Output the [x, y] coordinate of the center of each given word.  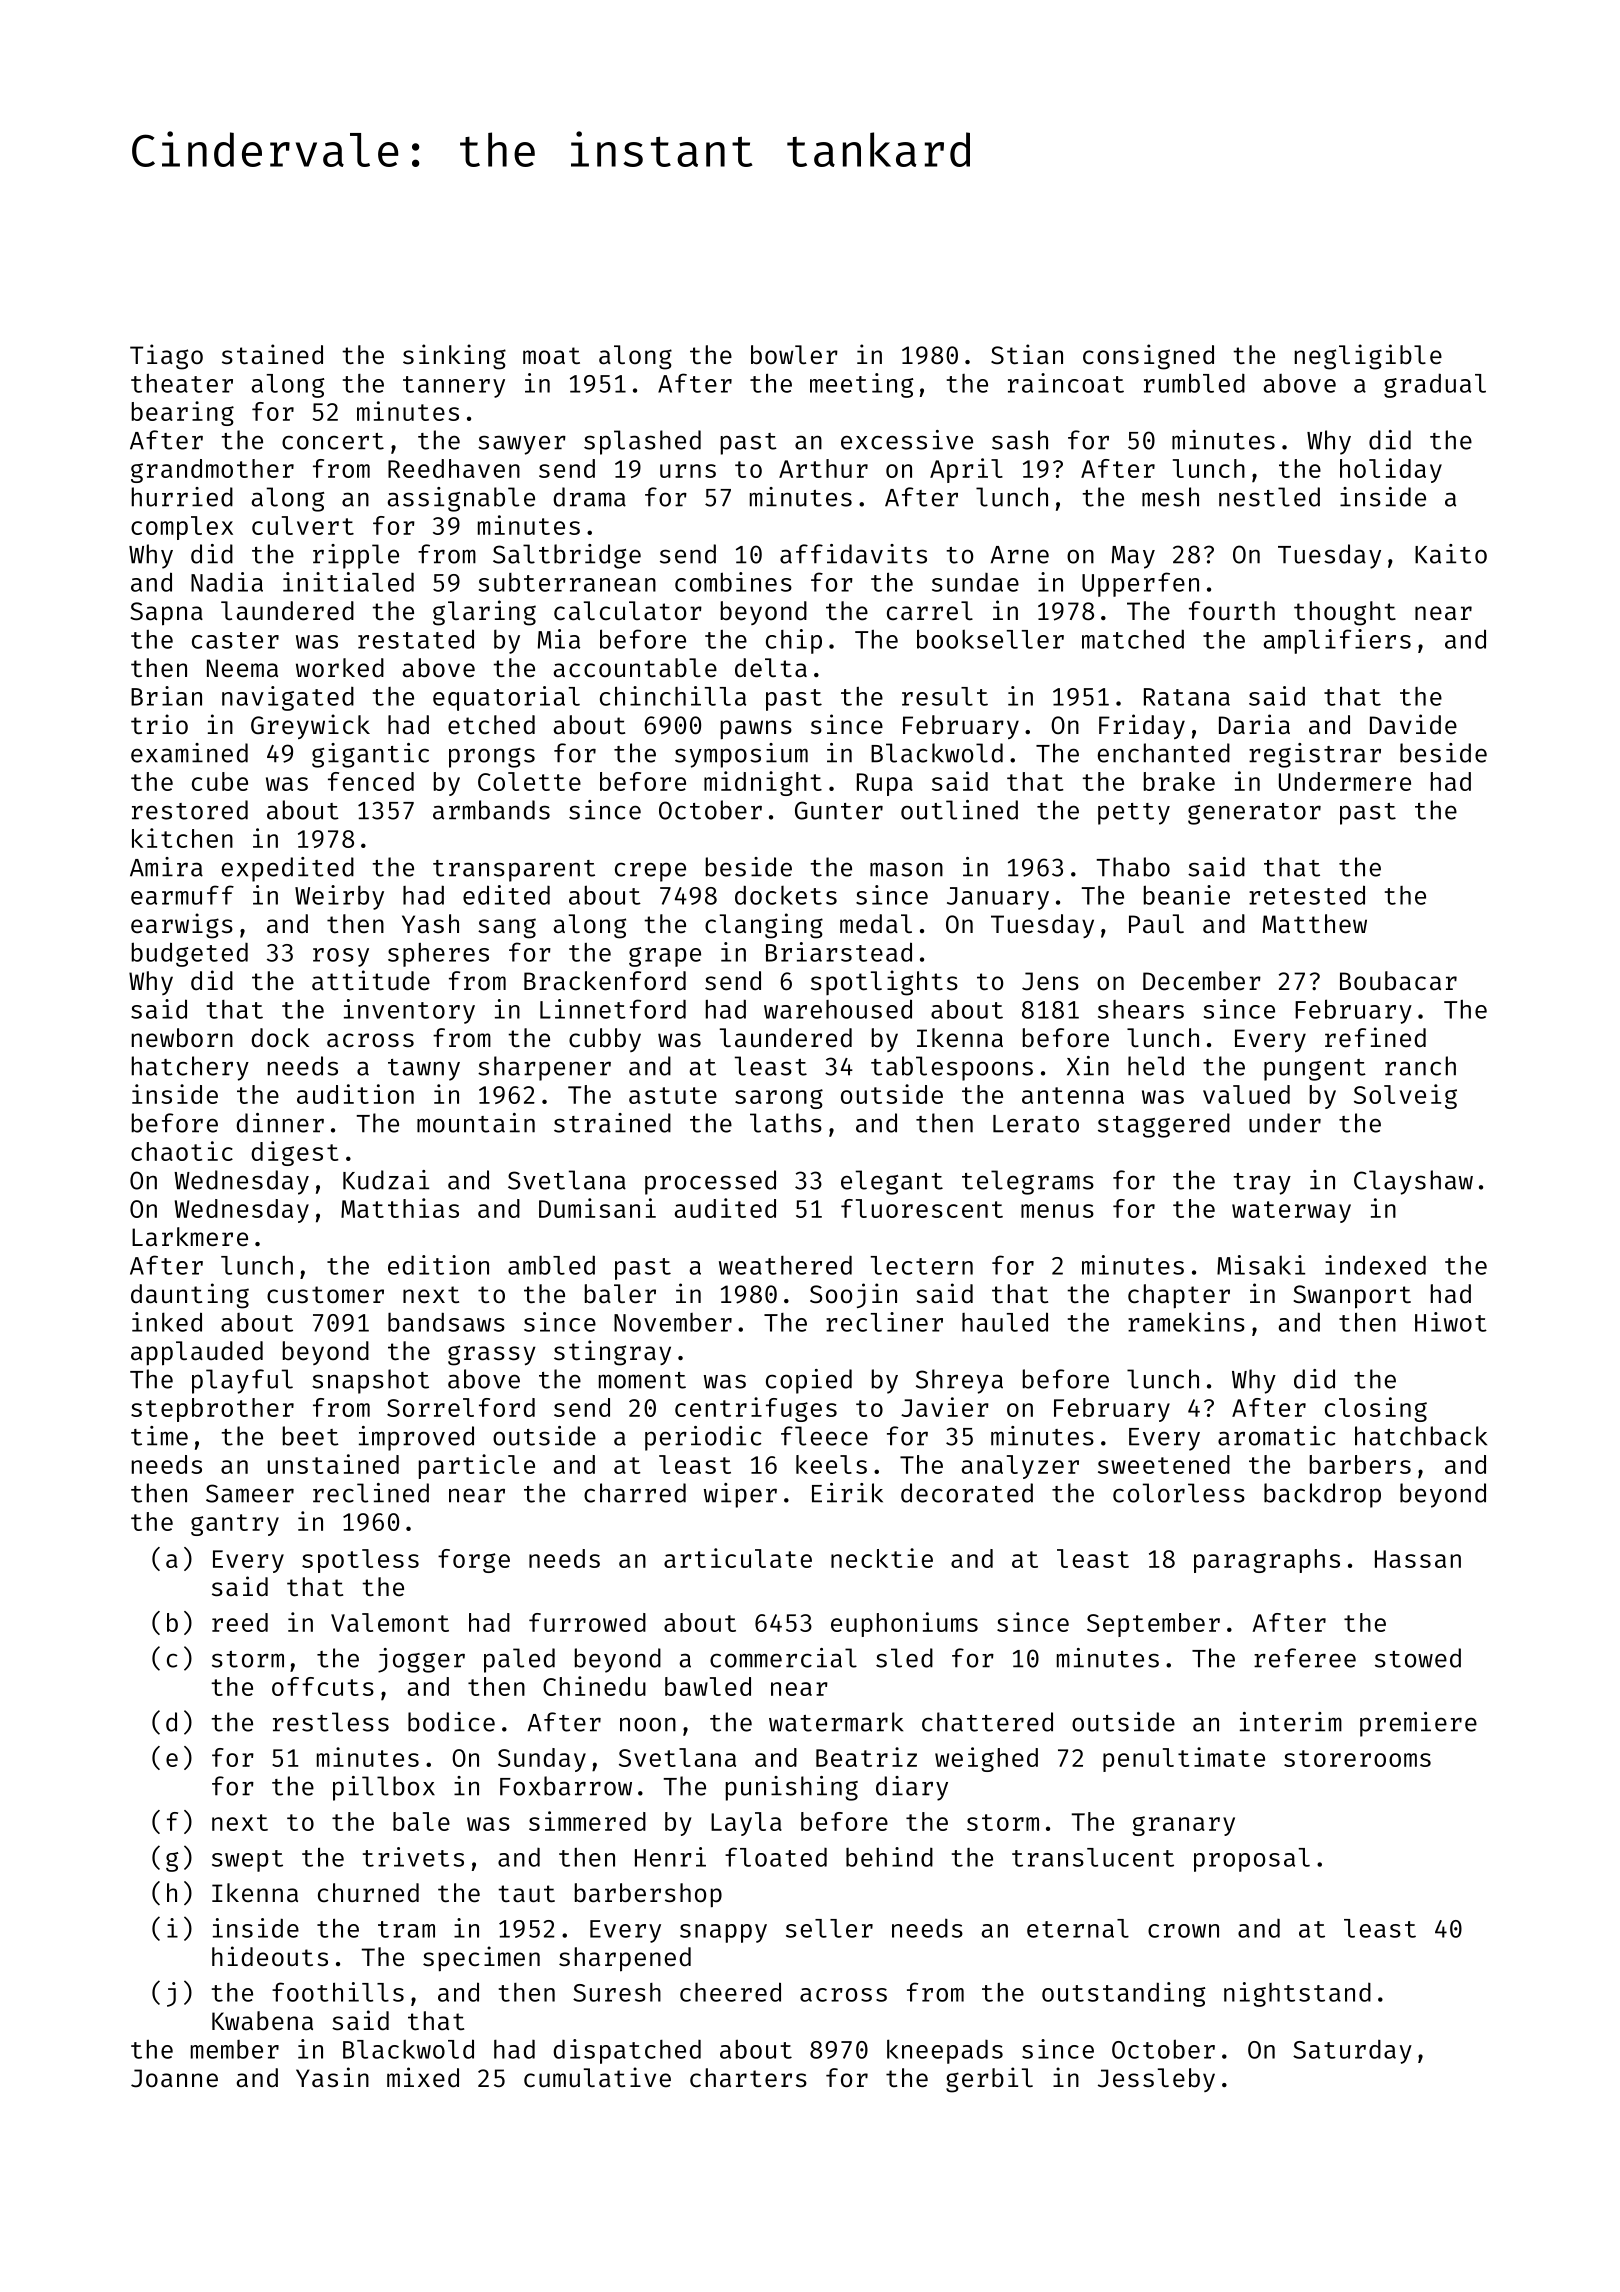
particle [477, 1466]
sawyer [522, 445]
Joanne [174, 2078]
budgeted [190, 954]
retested [1307, 895]
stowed [1418, 1658]
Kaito [1451, 554]
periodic [703, 1438]
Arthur [823, 468]
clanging [764, 926]
